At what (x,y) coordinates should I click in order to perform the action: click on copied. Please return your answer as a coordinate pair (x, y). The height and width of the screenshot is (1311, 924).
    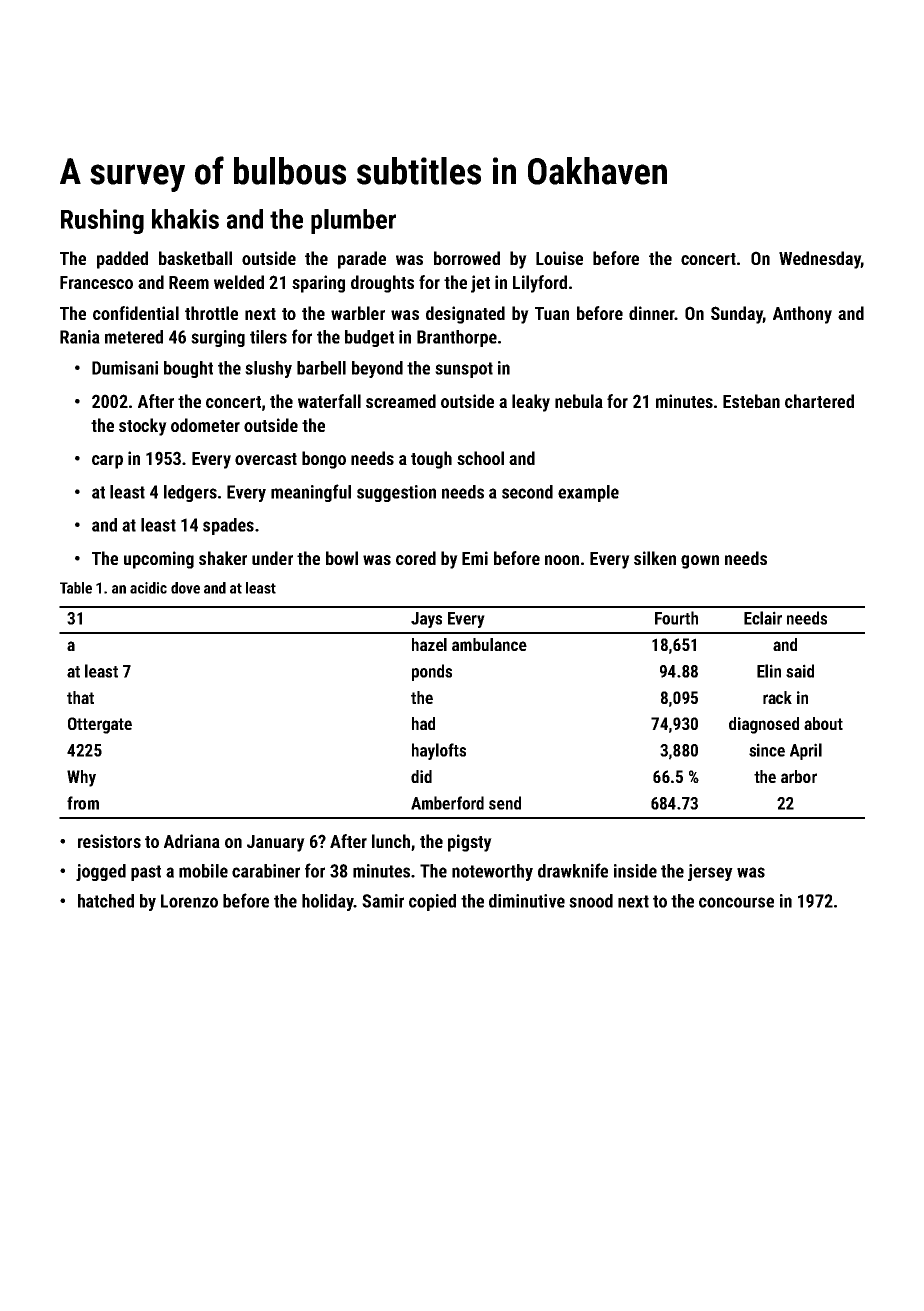
    Looking at the image, I should click on (432, 902).
